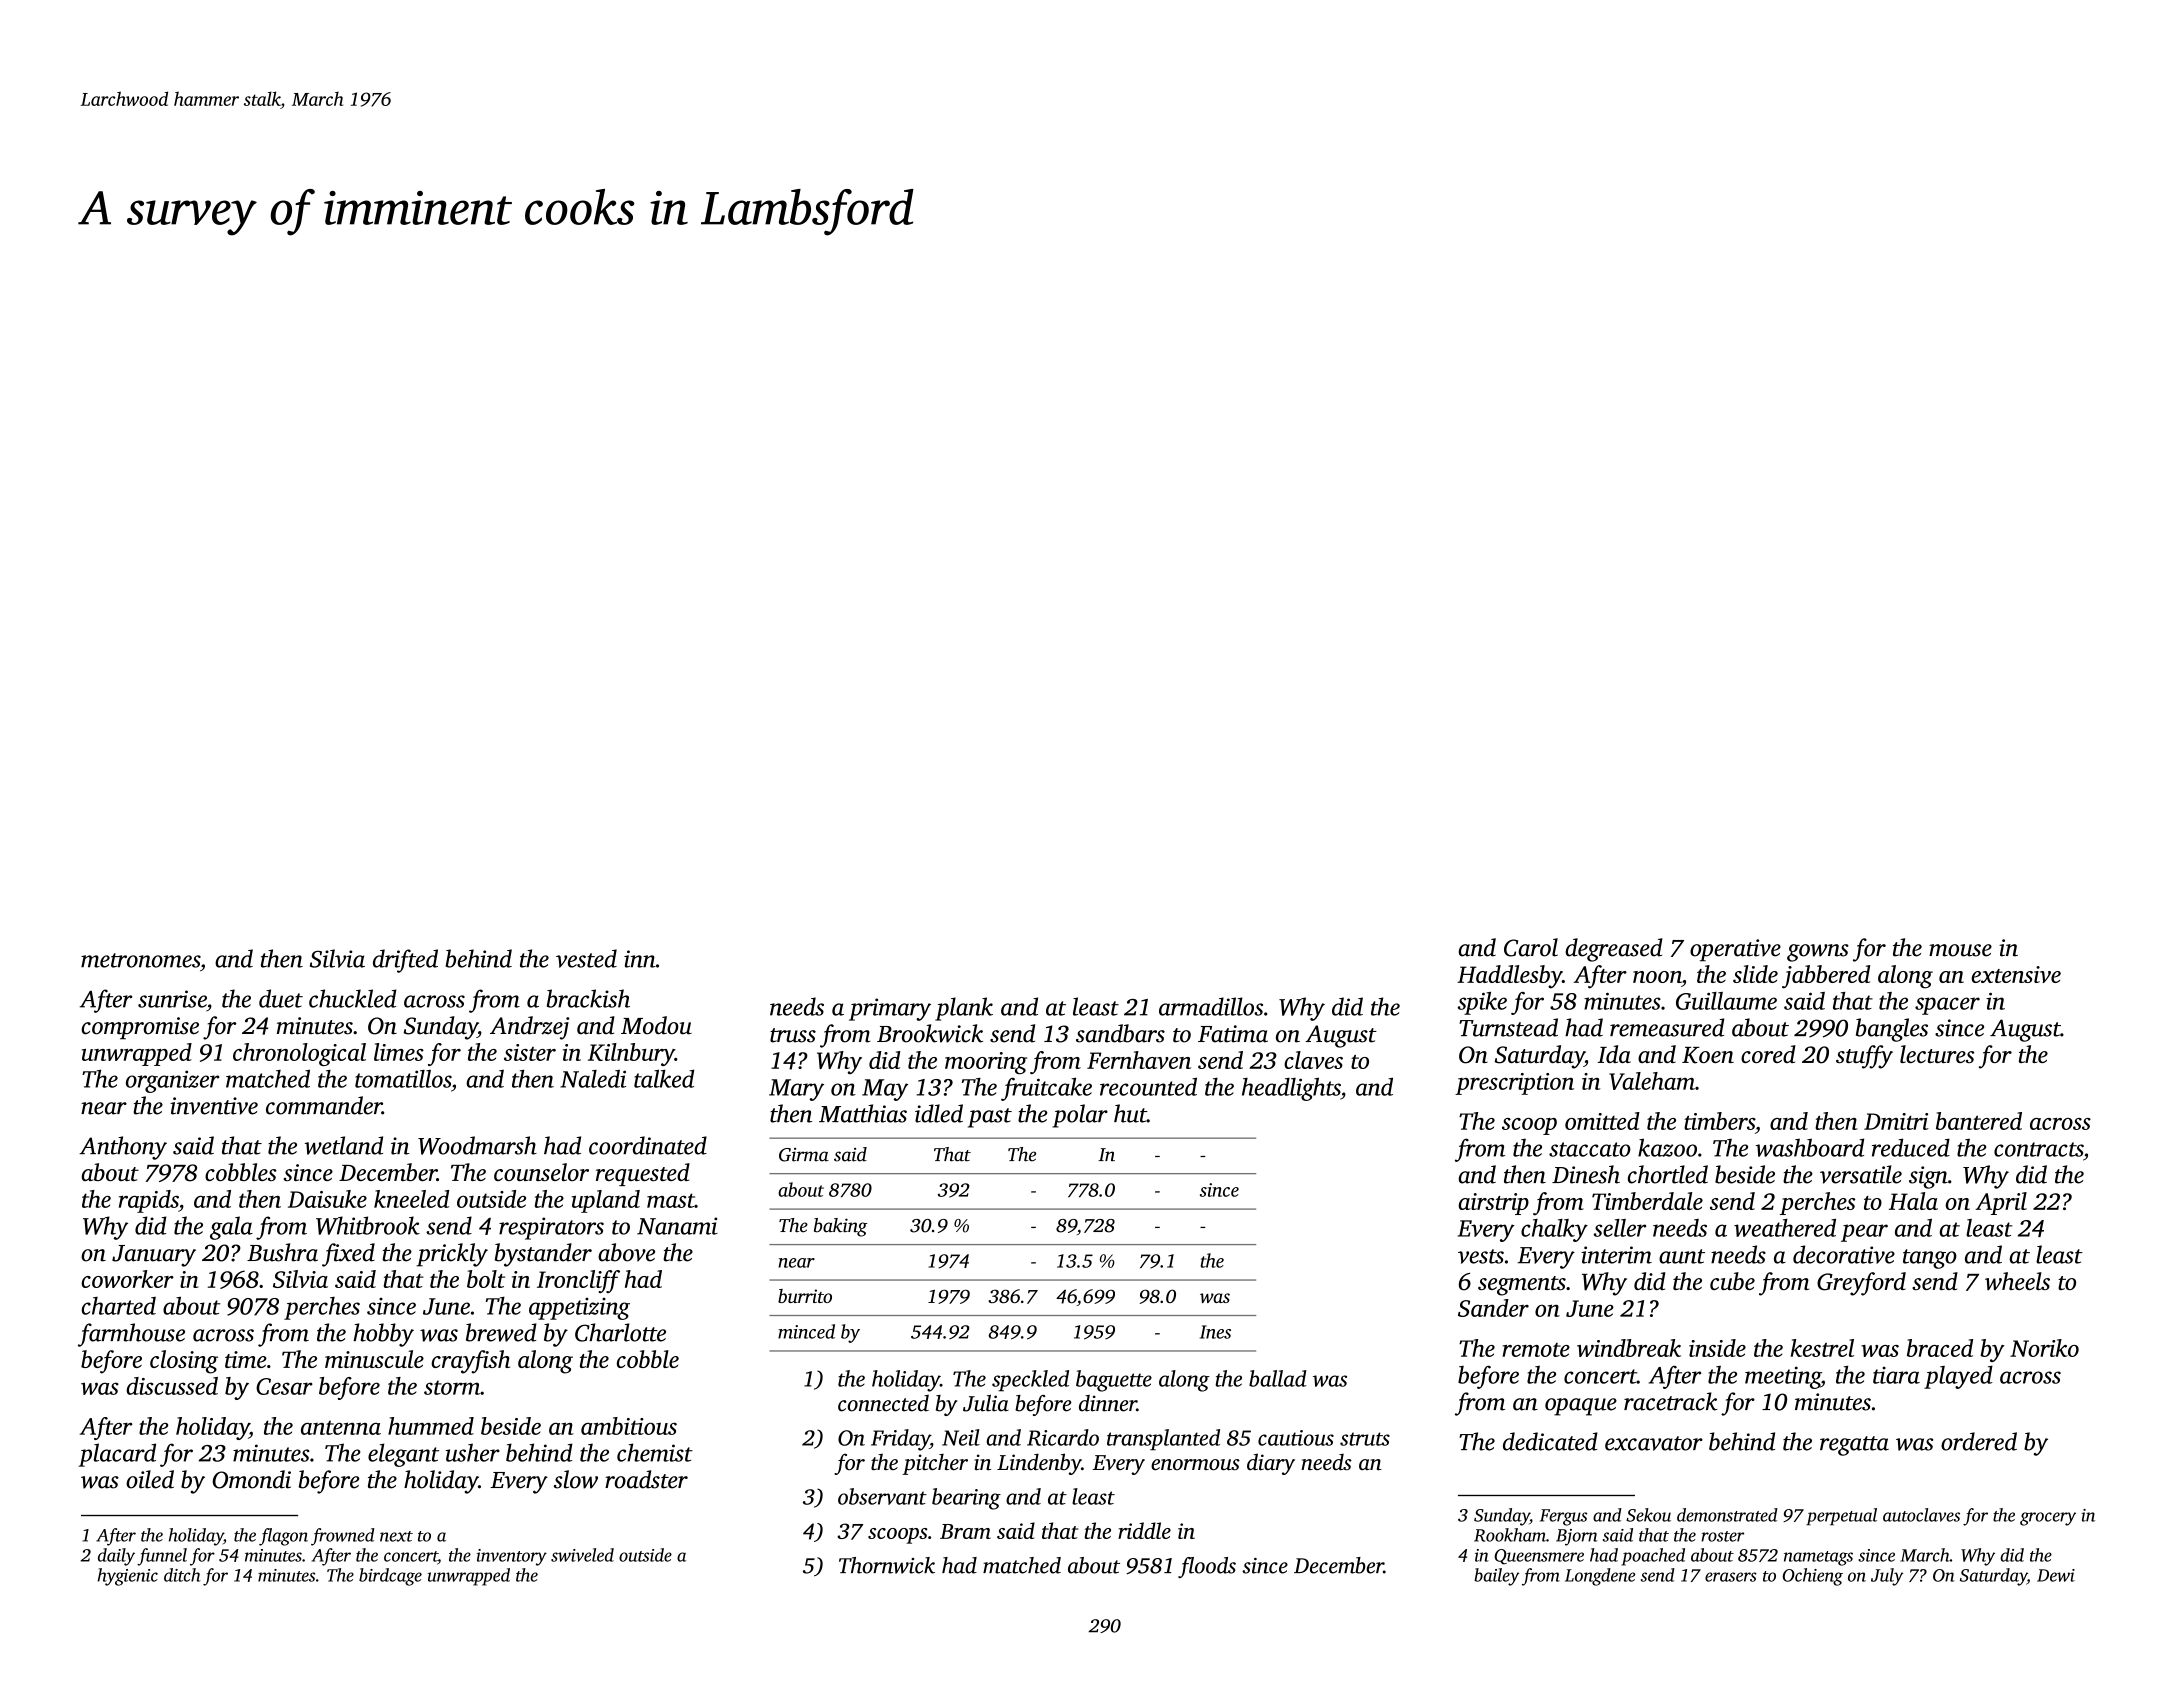 This screenshot has width=2178, height=1683. Describe the element at coordinates (1563, 1517) in the screenshot. I see `Fergus` at that location.
